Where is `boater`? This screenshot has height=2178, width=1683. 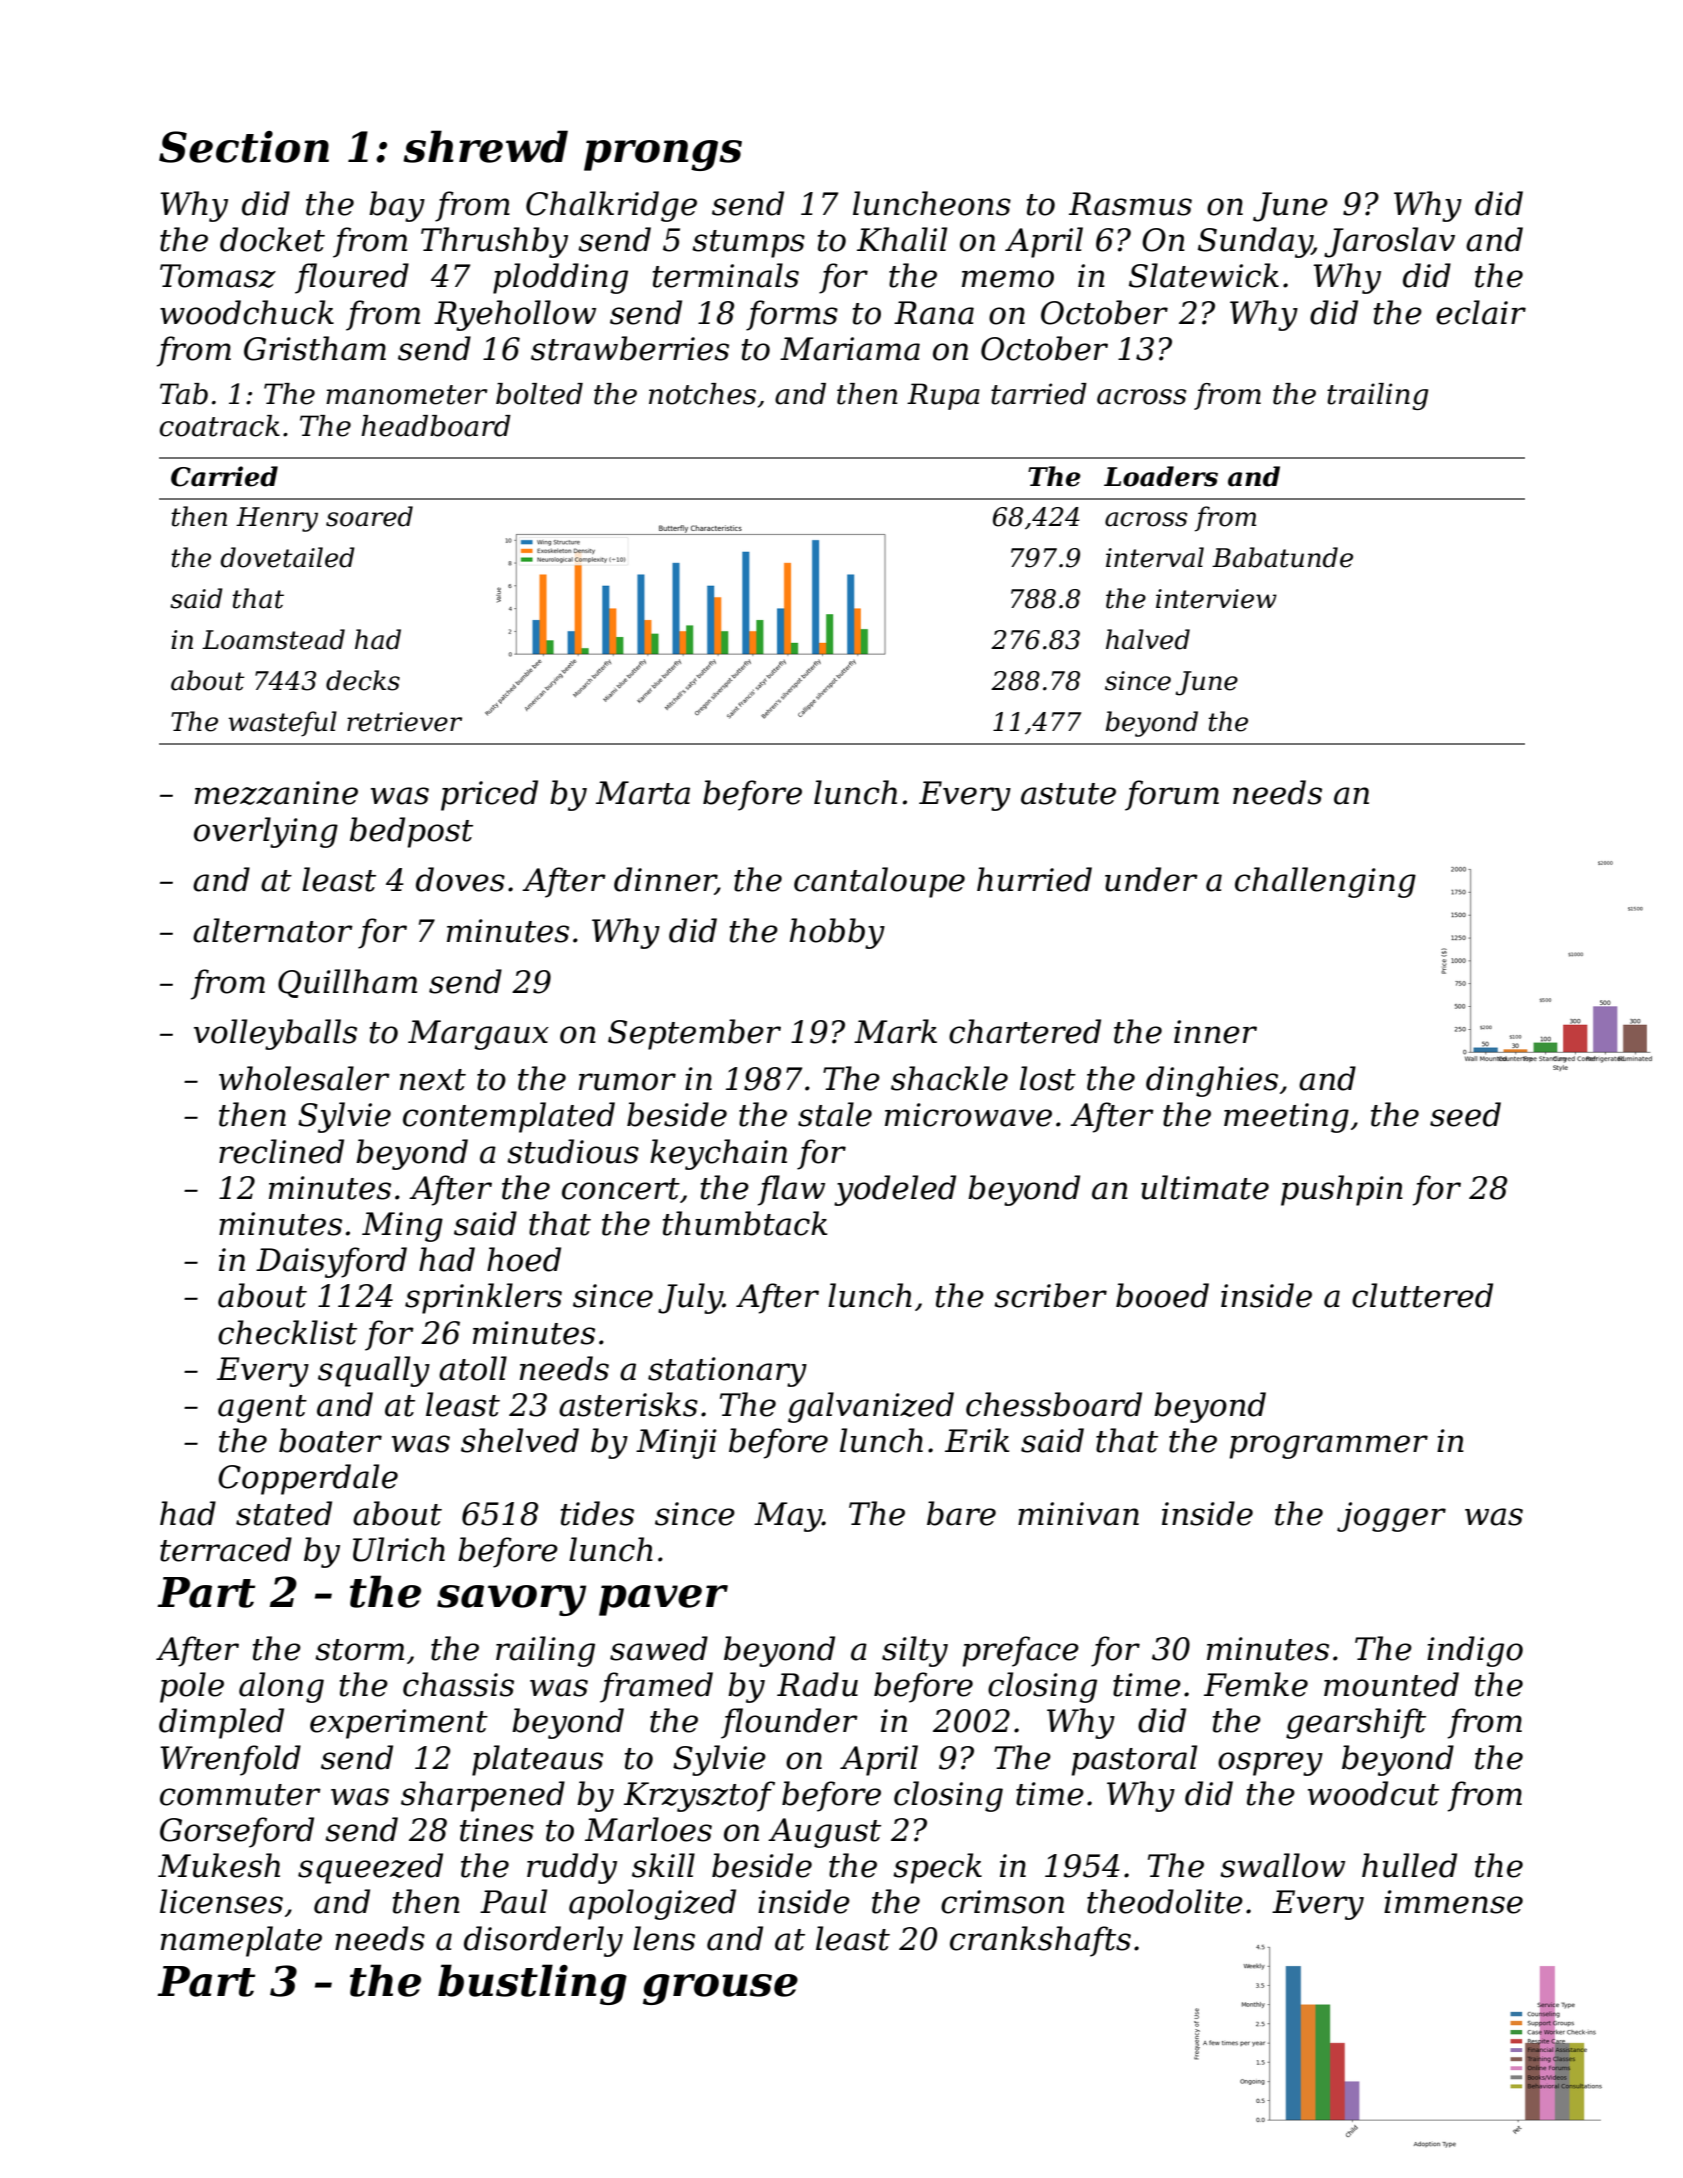 boater is located at coordinates (330, 1440).
